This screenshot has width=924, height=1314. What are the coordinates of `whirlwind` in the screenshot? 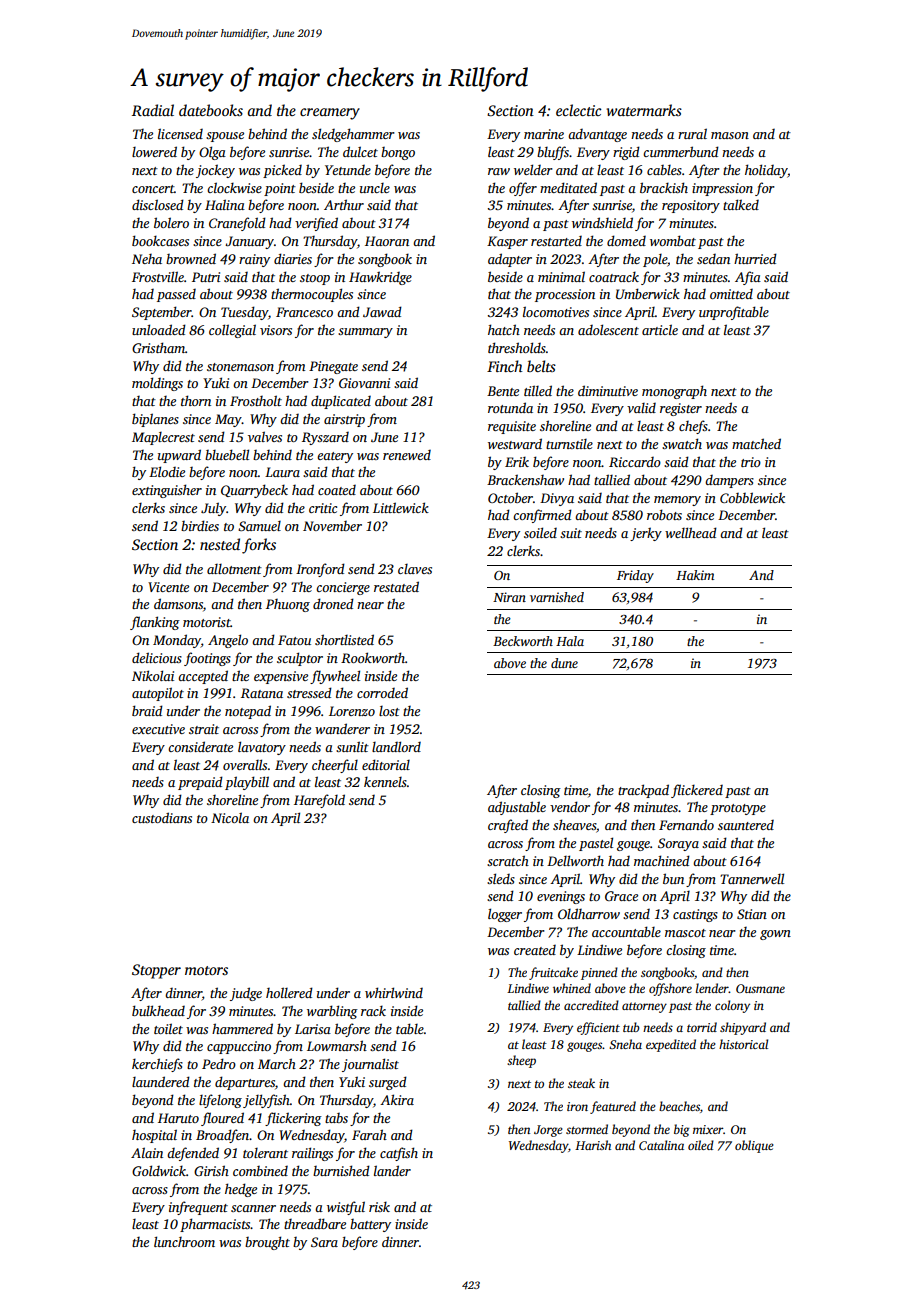 It's located at (394, 992).
